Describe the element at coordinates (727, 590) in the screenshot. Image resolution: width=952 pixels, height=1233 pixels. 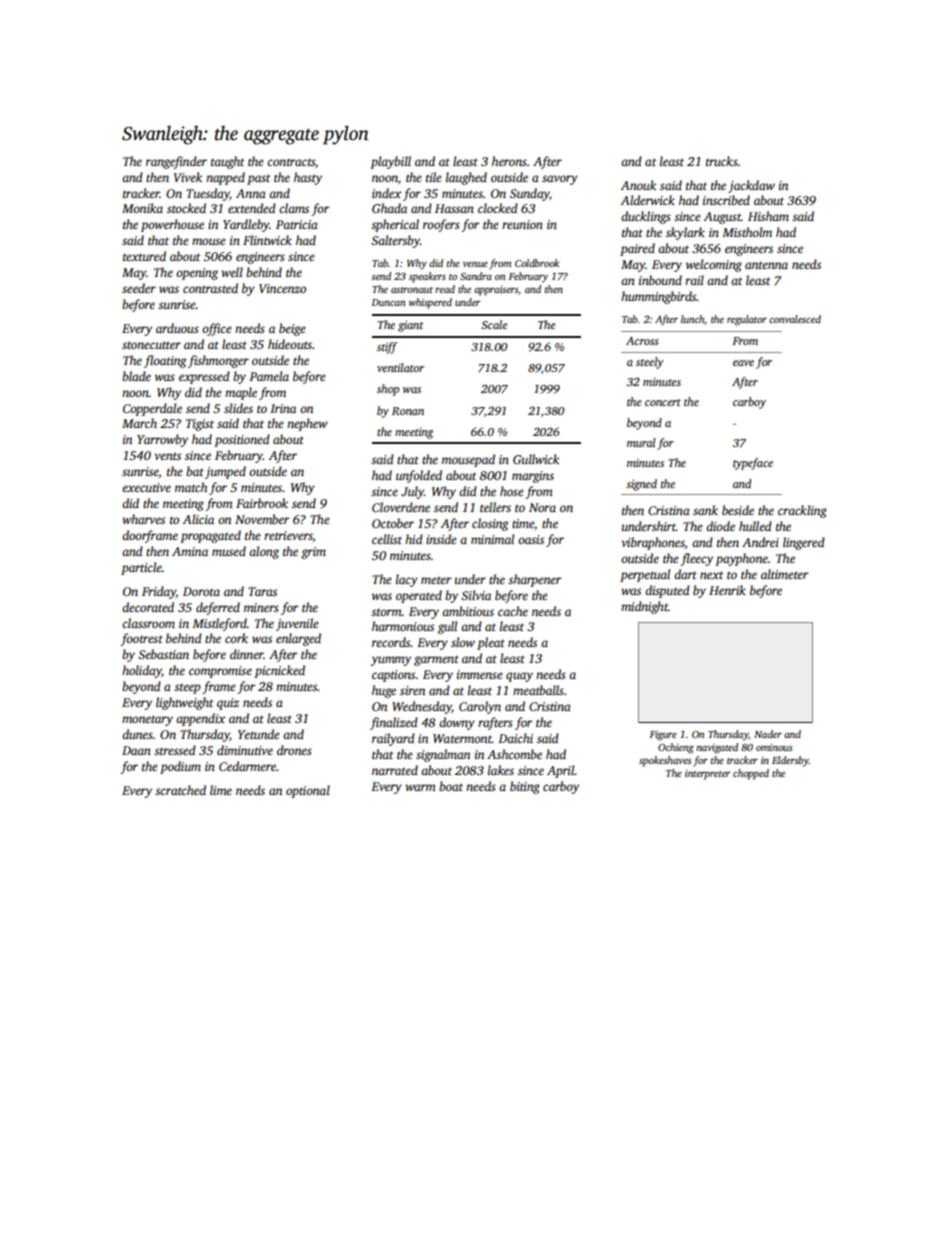
I see `Henrik` at that location.
